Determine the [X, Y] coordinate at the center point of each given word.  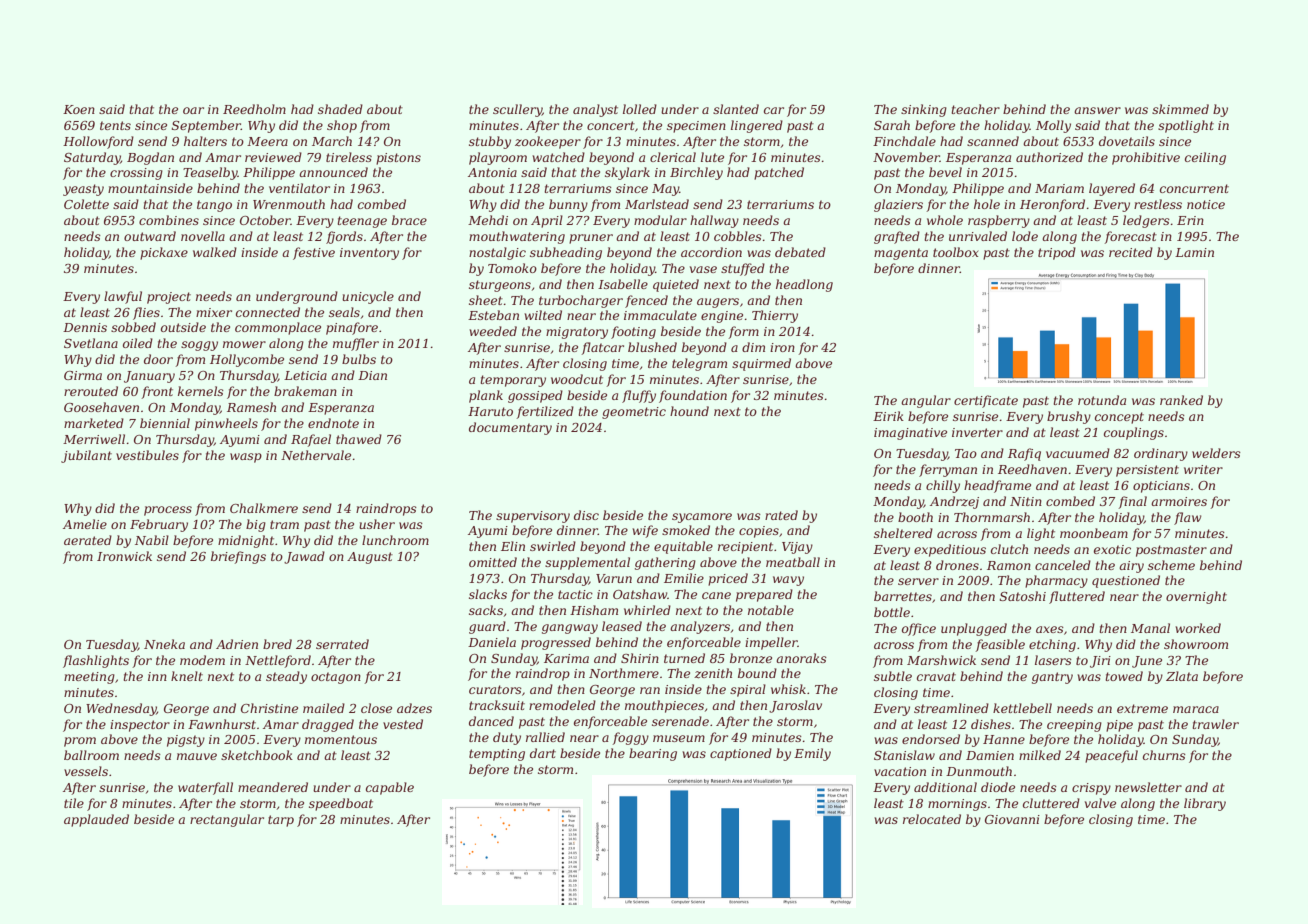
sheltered [903, 533]
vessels [86, 771]
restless [1158, 204]
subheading [566, 253]
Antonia [492, 172]
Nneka [164, 644]
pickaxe [164, 253]
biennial [165, 423]
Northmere [624, 673]
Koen [79, 109]
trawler [1215, 724]
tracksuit [497, 705]
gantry [1052, 678]
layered [1112, 189]
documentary [510, 428]
